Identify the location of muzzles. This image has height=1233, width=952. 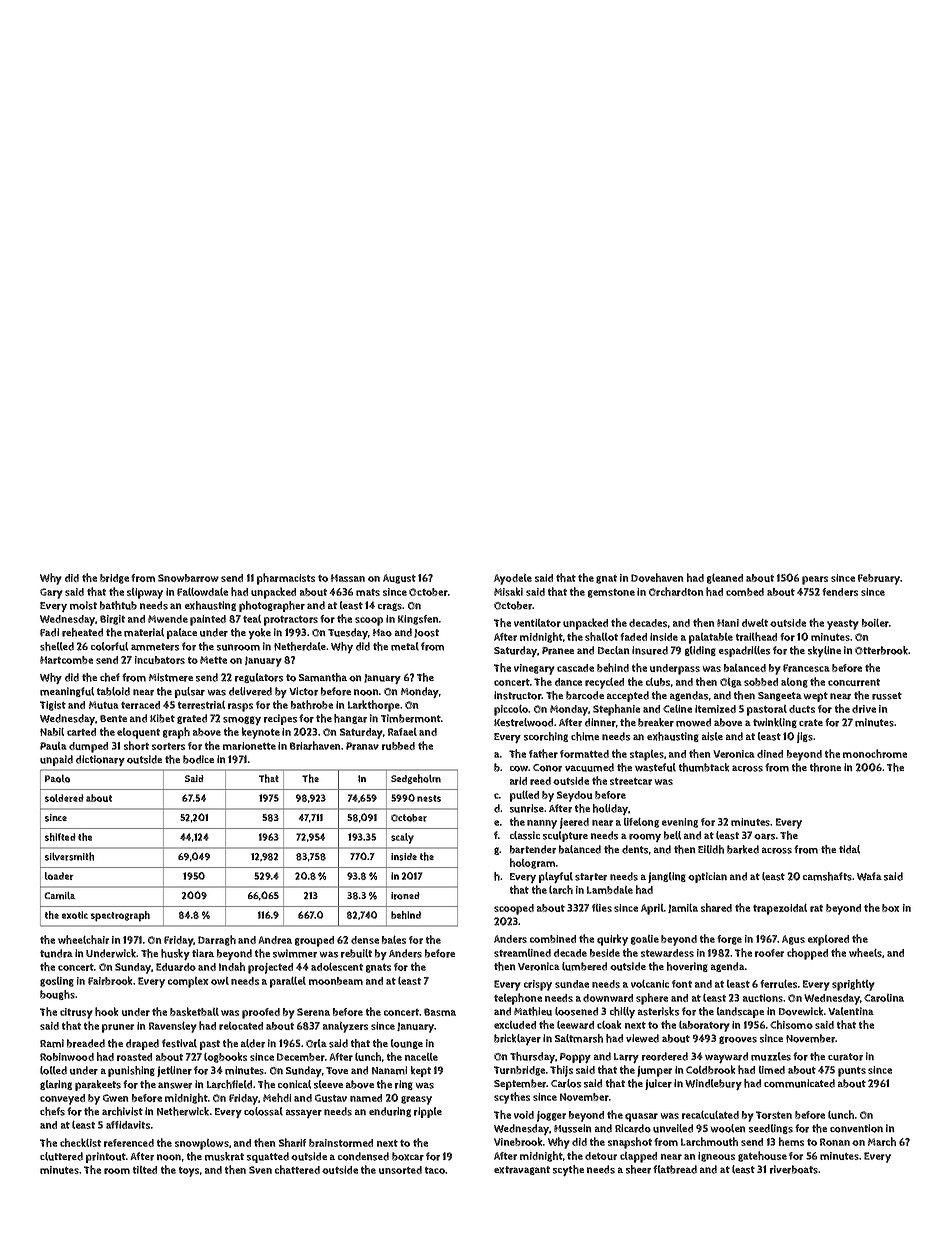
(771, 1056).
